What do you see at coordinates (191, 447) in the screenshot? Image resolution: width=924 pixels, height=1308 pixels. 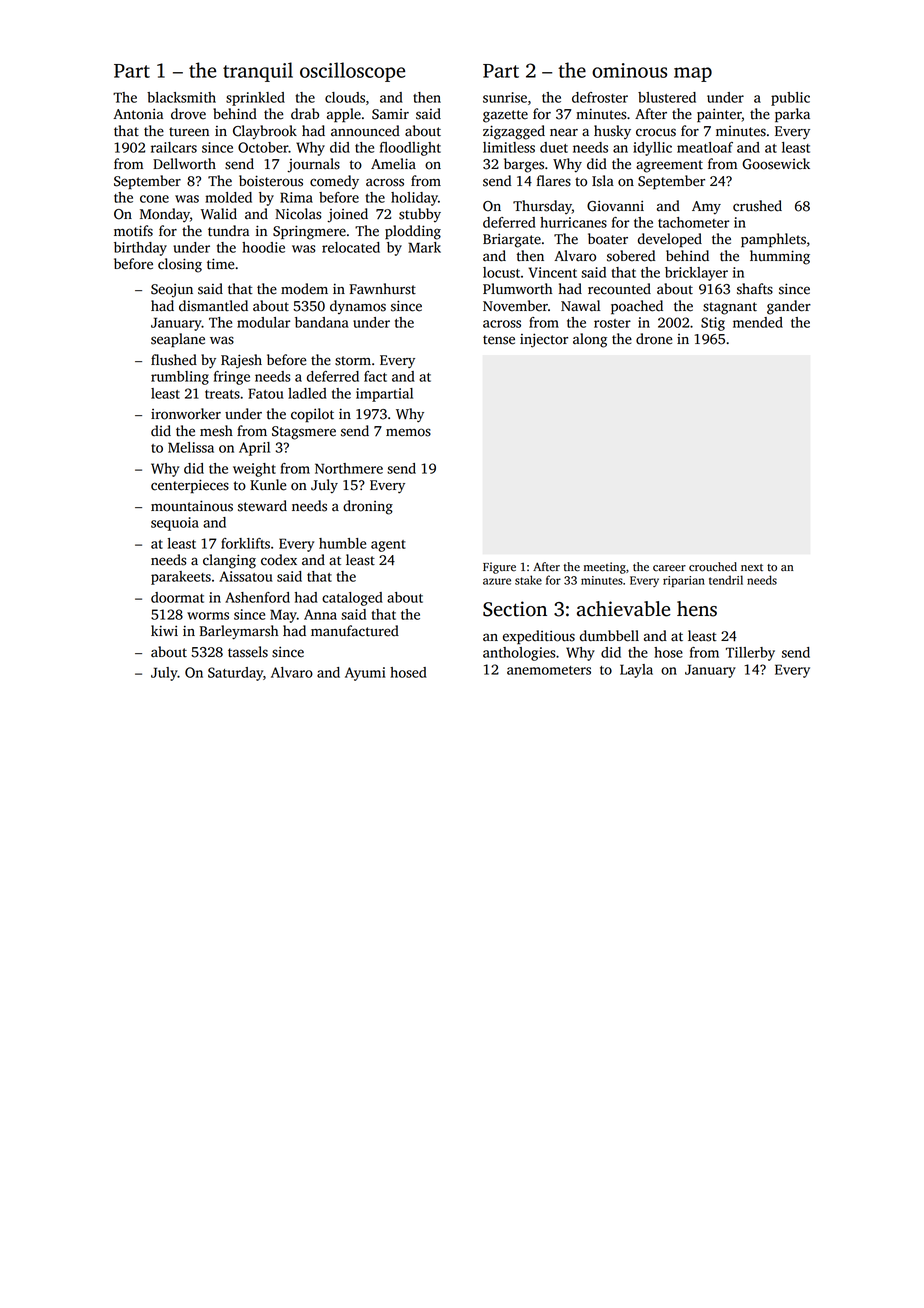 I see `Melissa` at bounding box center [191, 447].
